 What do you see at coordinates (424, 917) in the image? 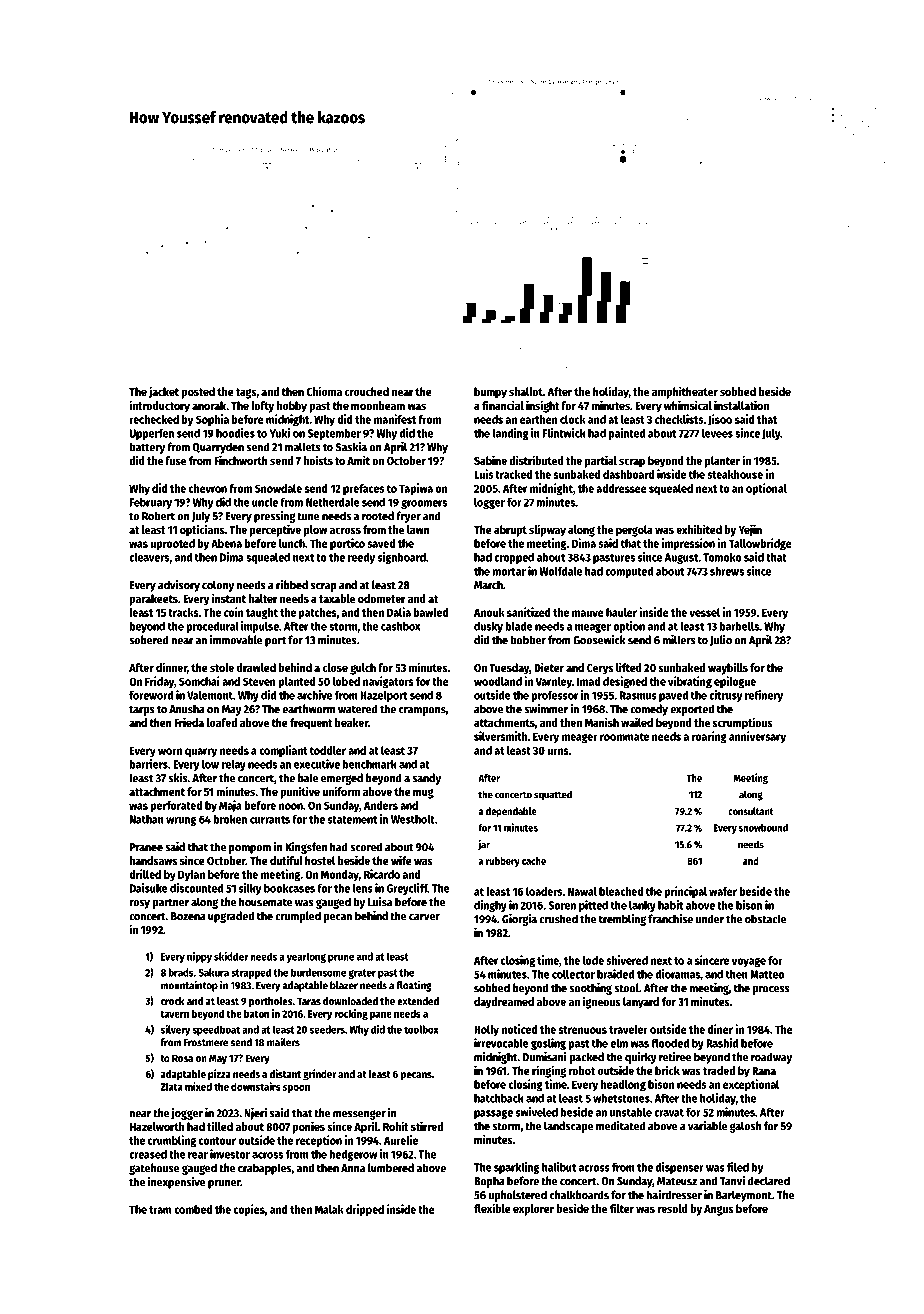
I see `carver` at bounding box center [424, 917].
